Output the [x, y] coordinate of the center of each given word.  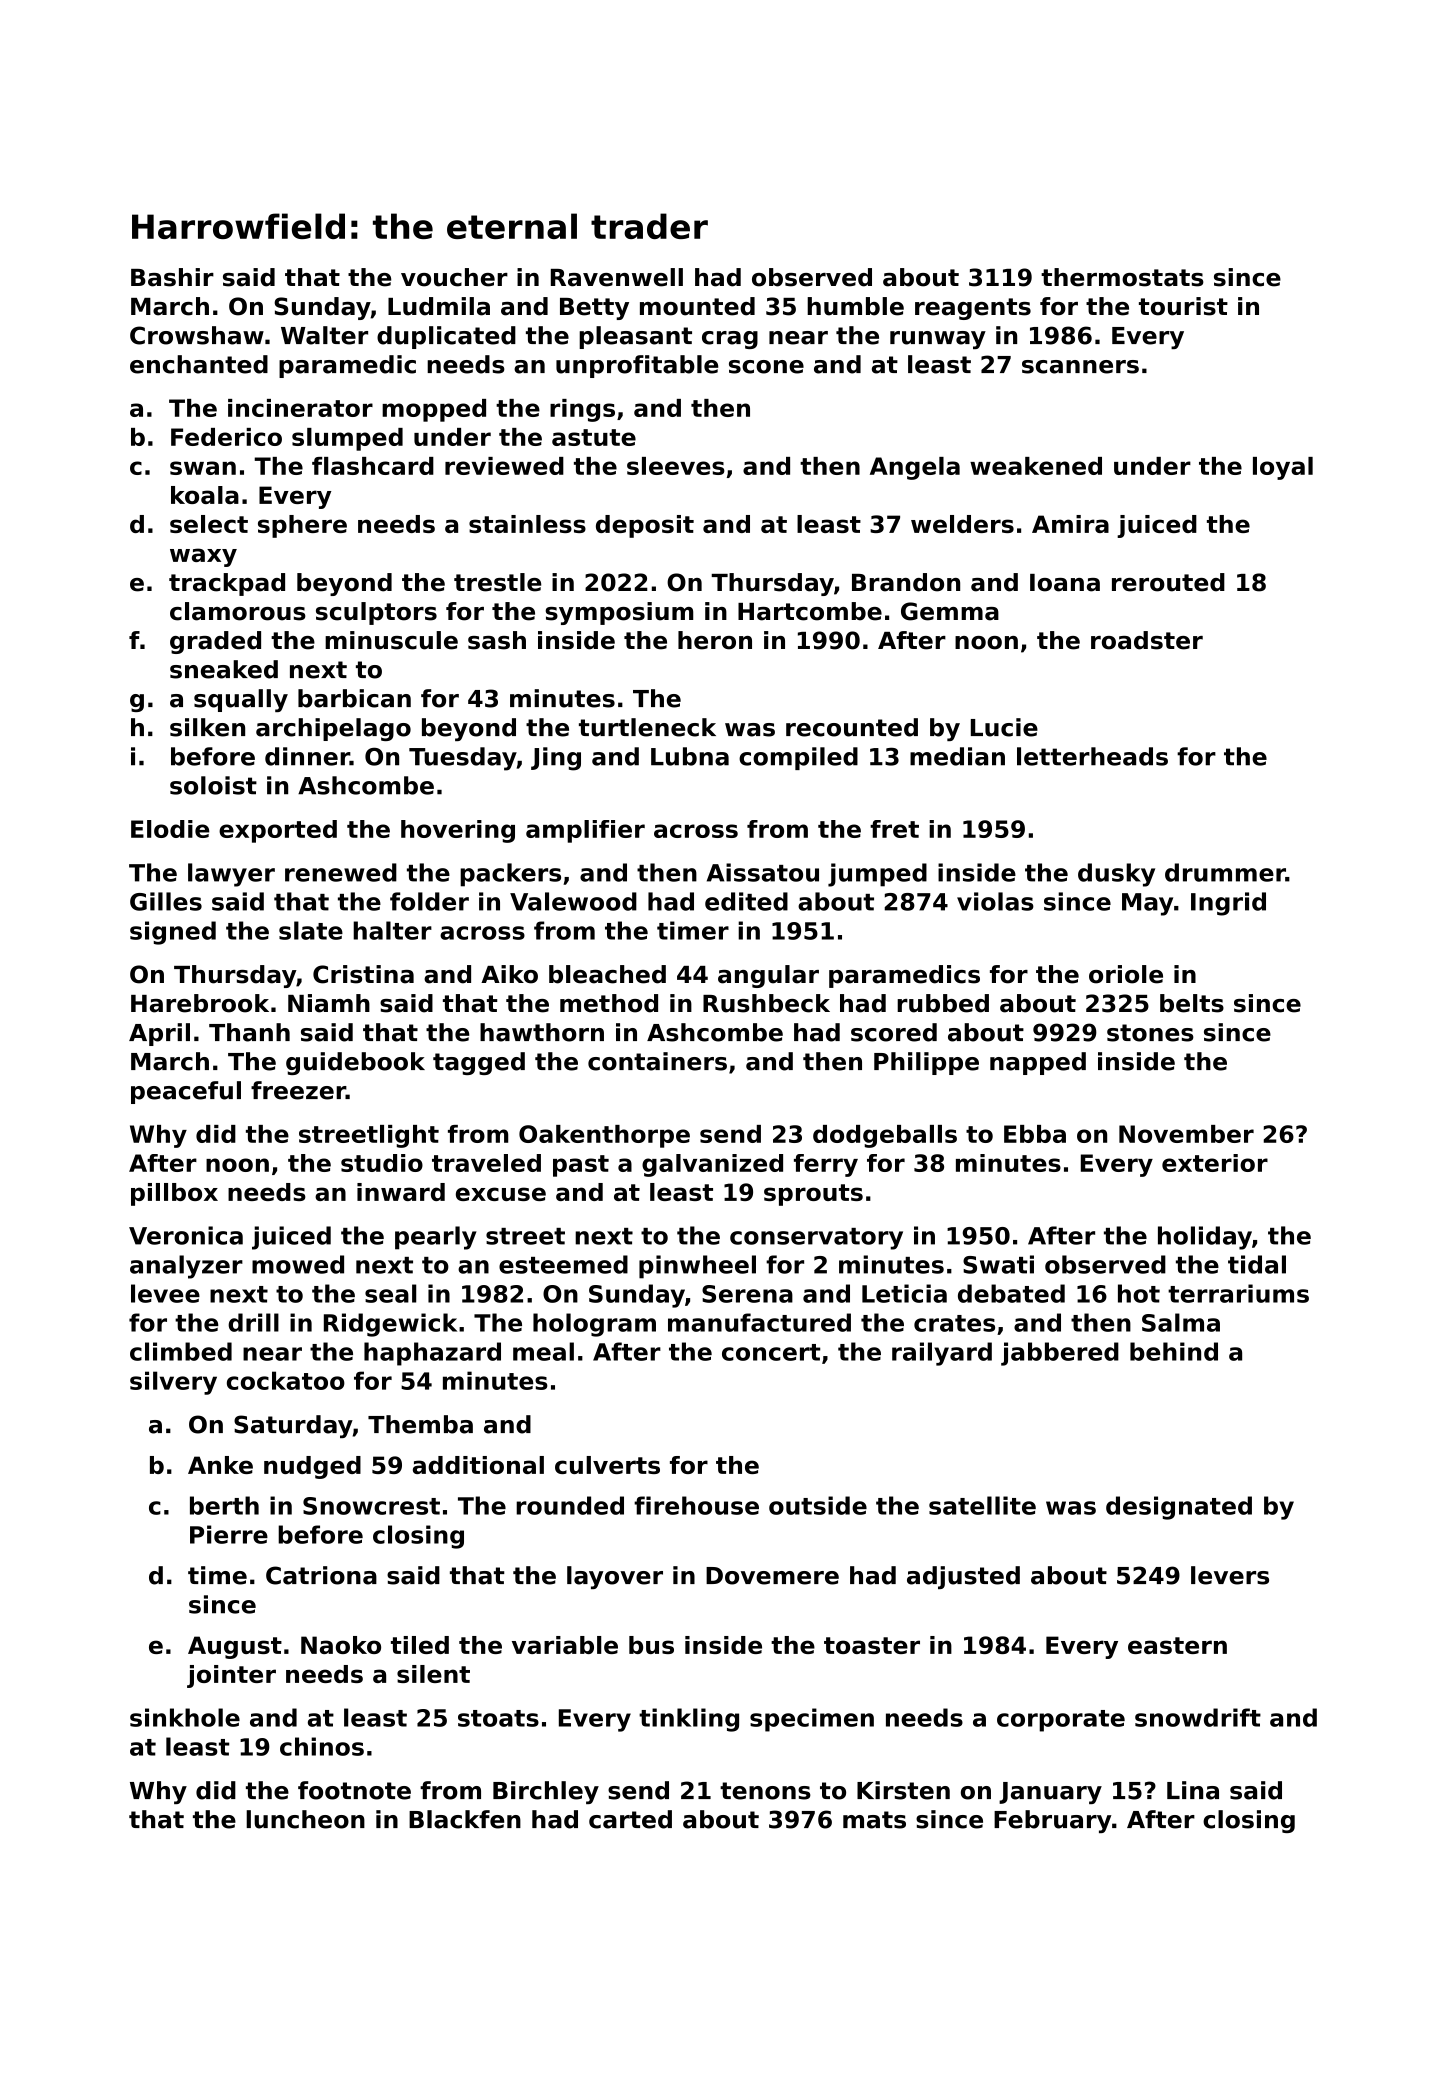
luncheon [305, 1819]
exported [278, 831]
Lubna [690, 756]
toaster [872, 1645]
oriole [1126, 974]
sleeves [676, 466]
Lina [1193, 1790]
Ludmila [439, 306]
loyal [1283, 468]
